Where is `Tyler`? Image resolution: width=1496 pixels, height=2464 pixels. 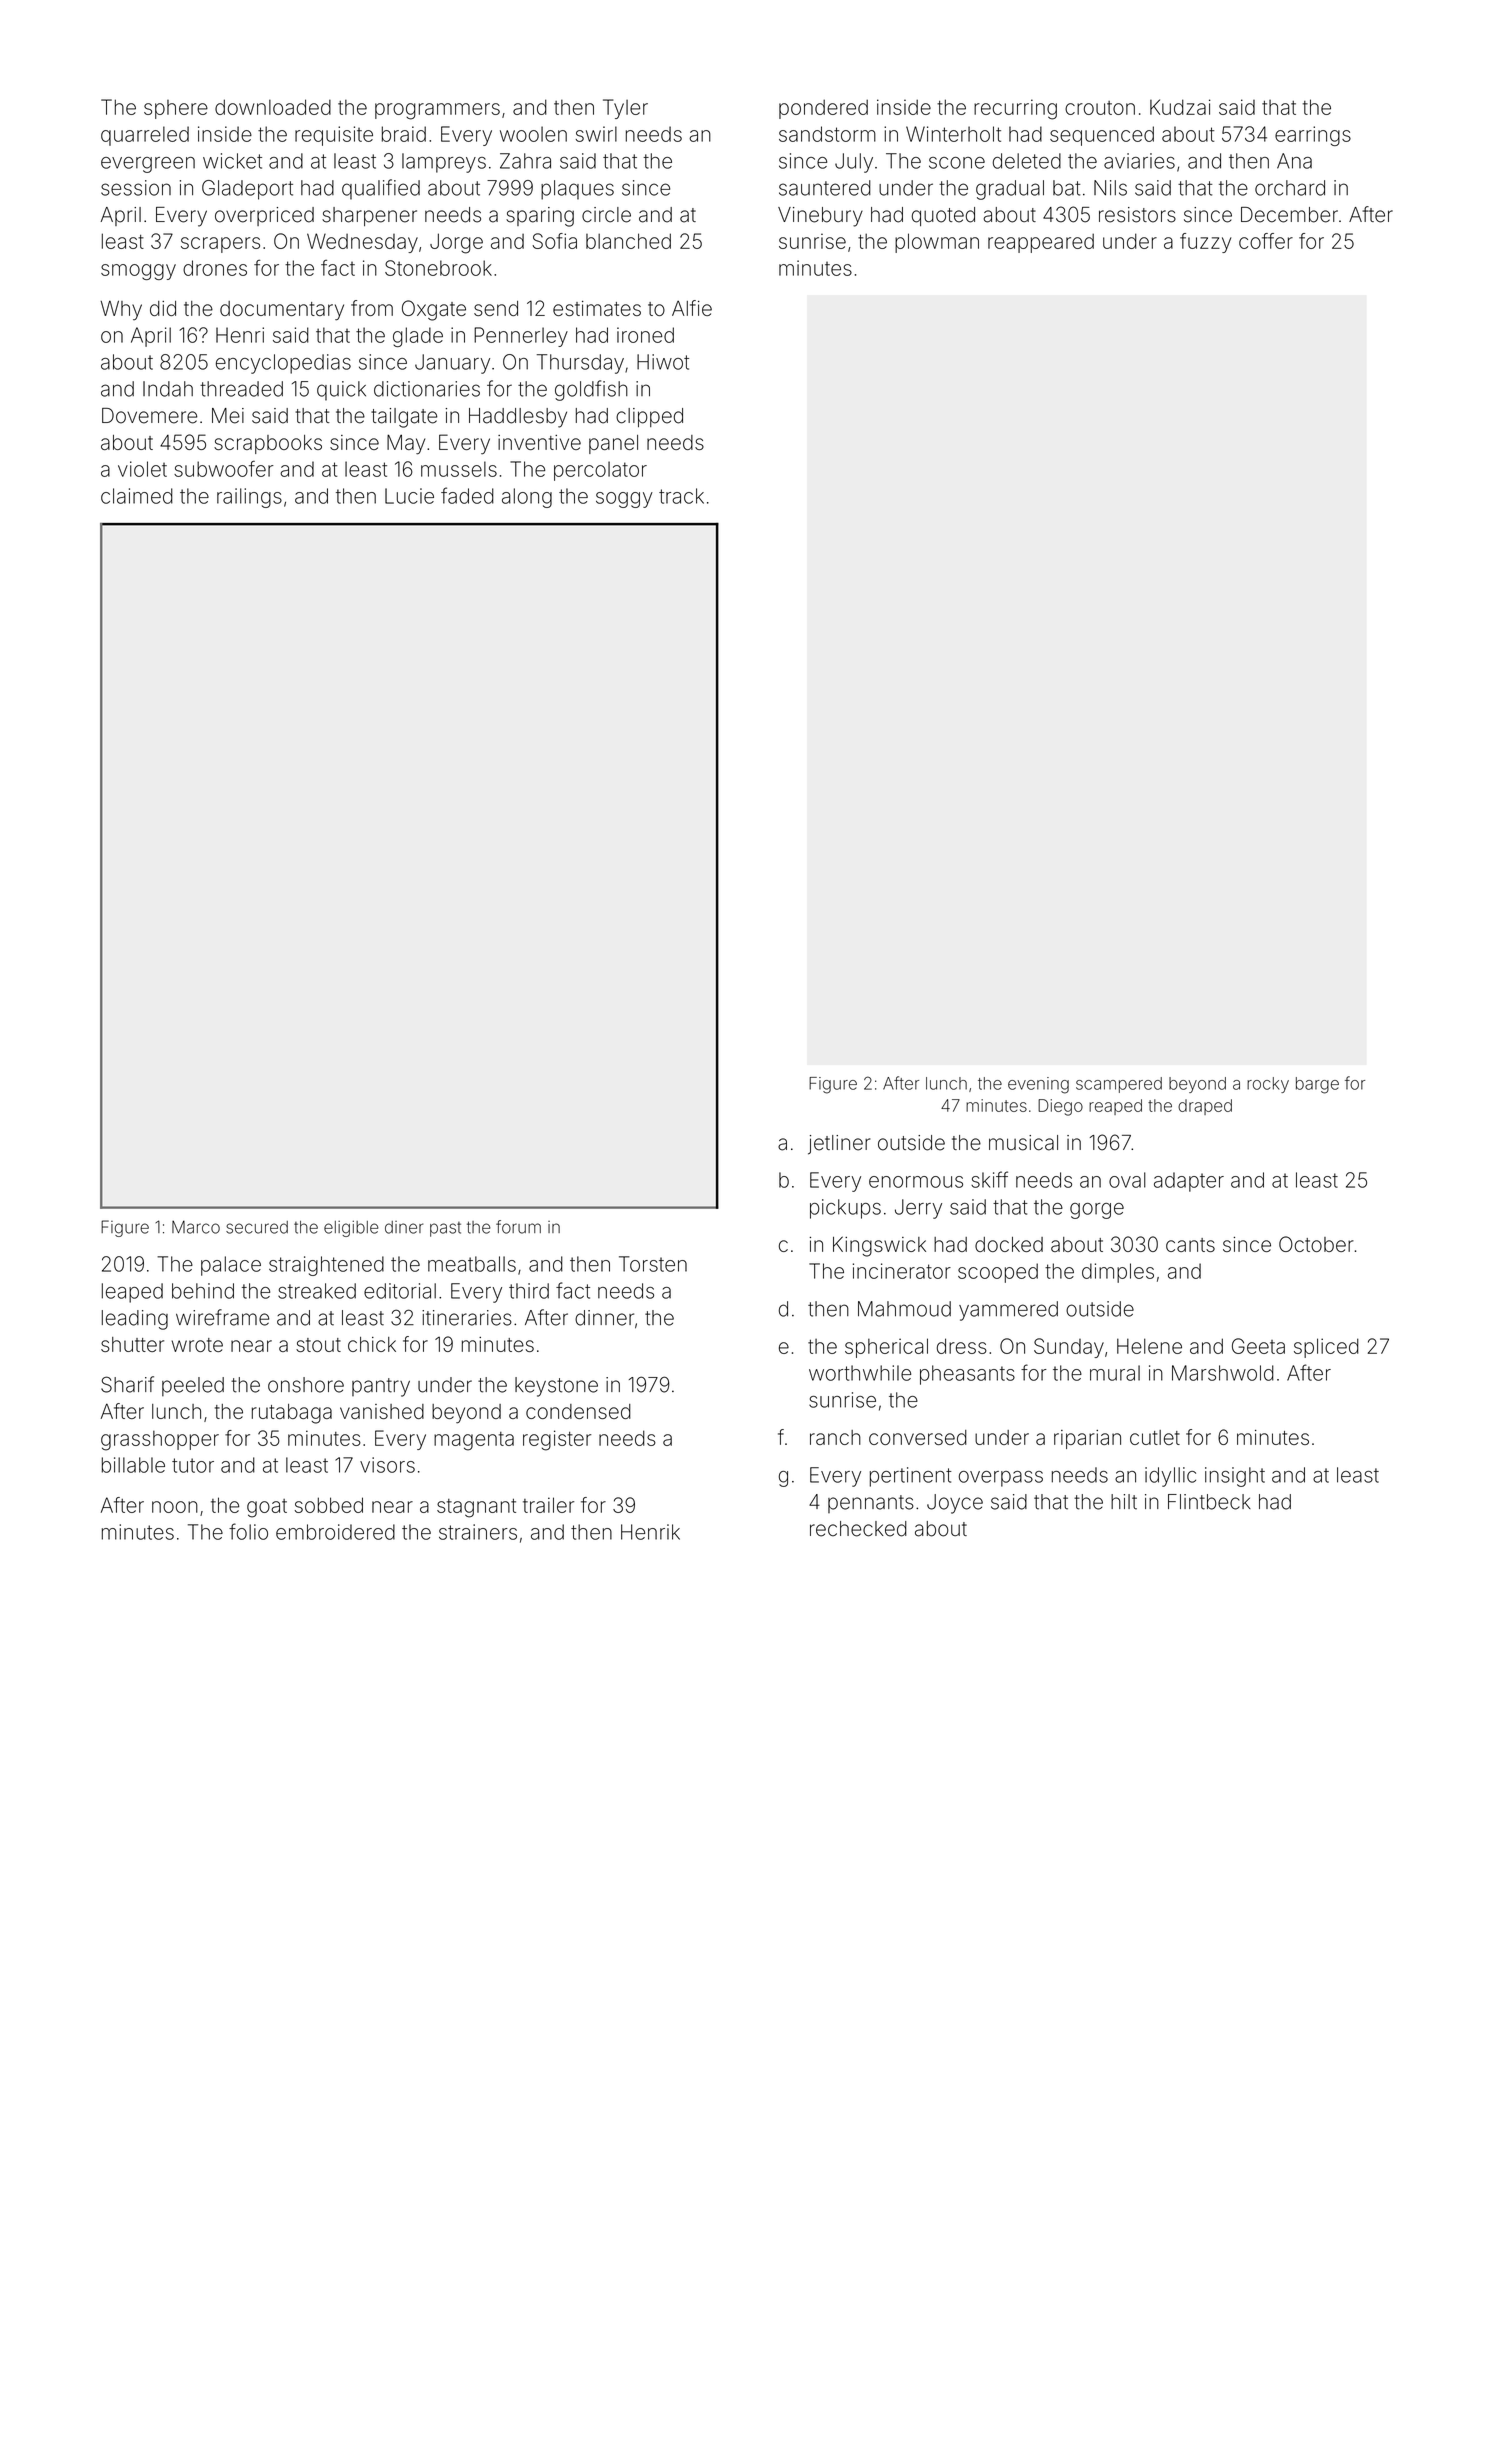 Tyler is located at coordinates (625, 109).
